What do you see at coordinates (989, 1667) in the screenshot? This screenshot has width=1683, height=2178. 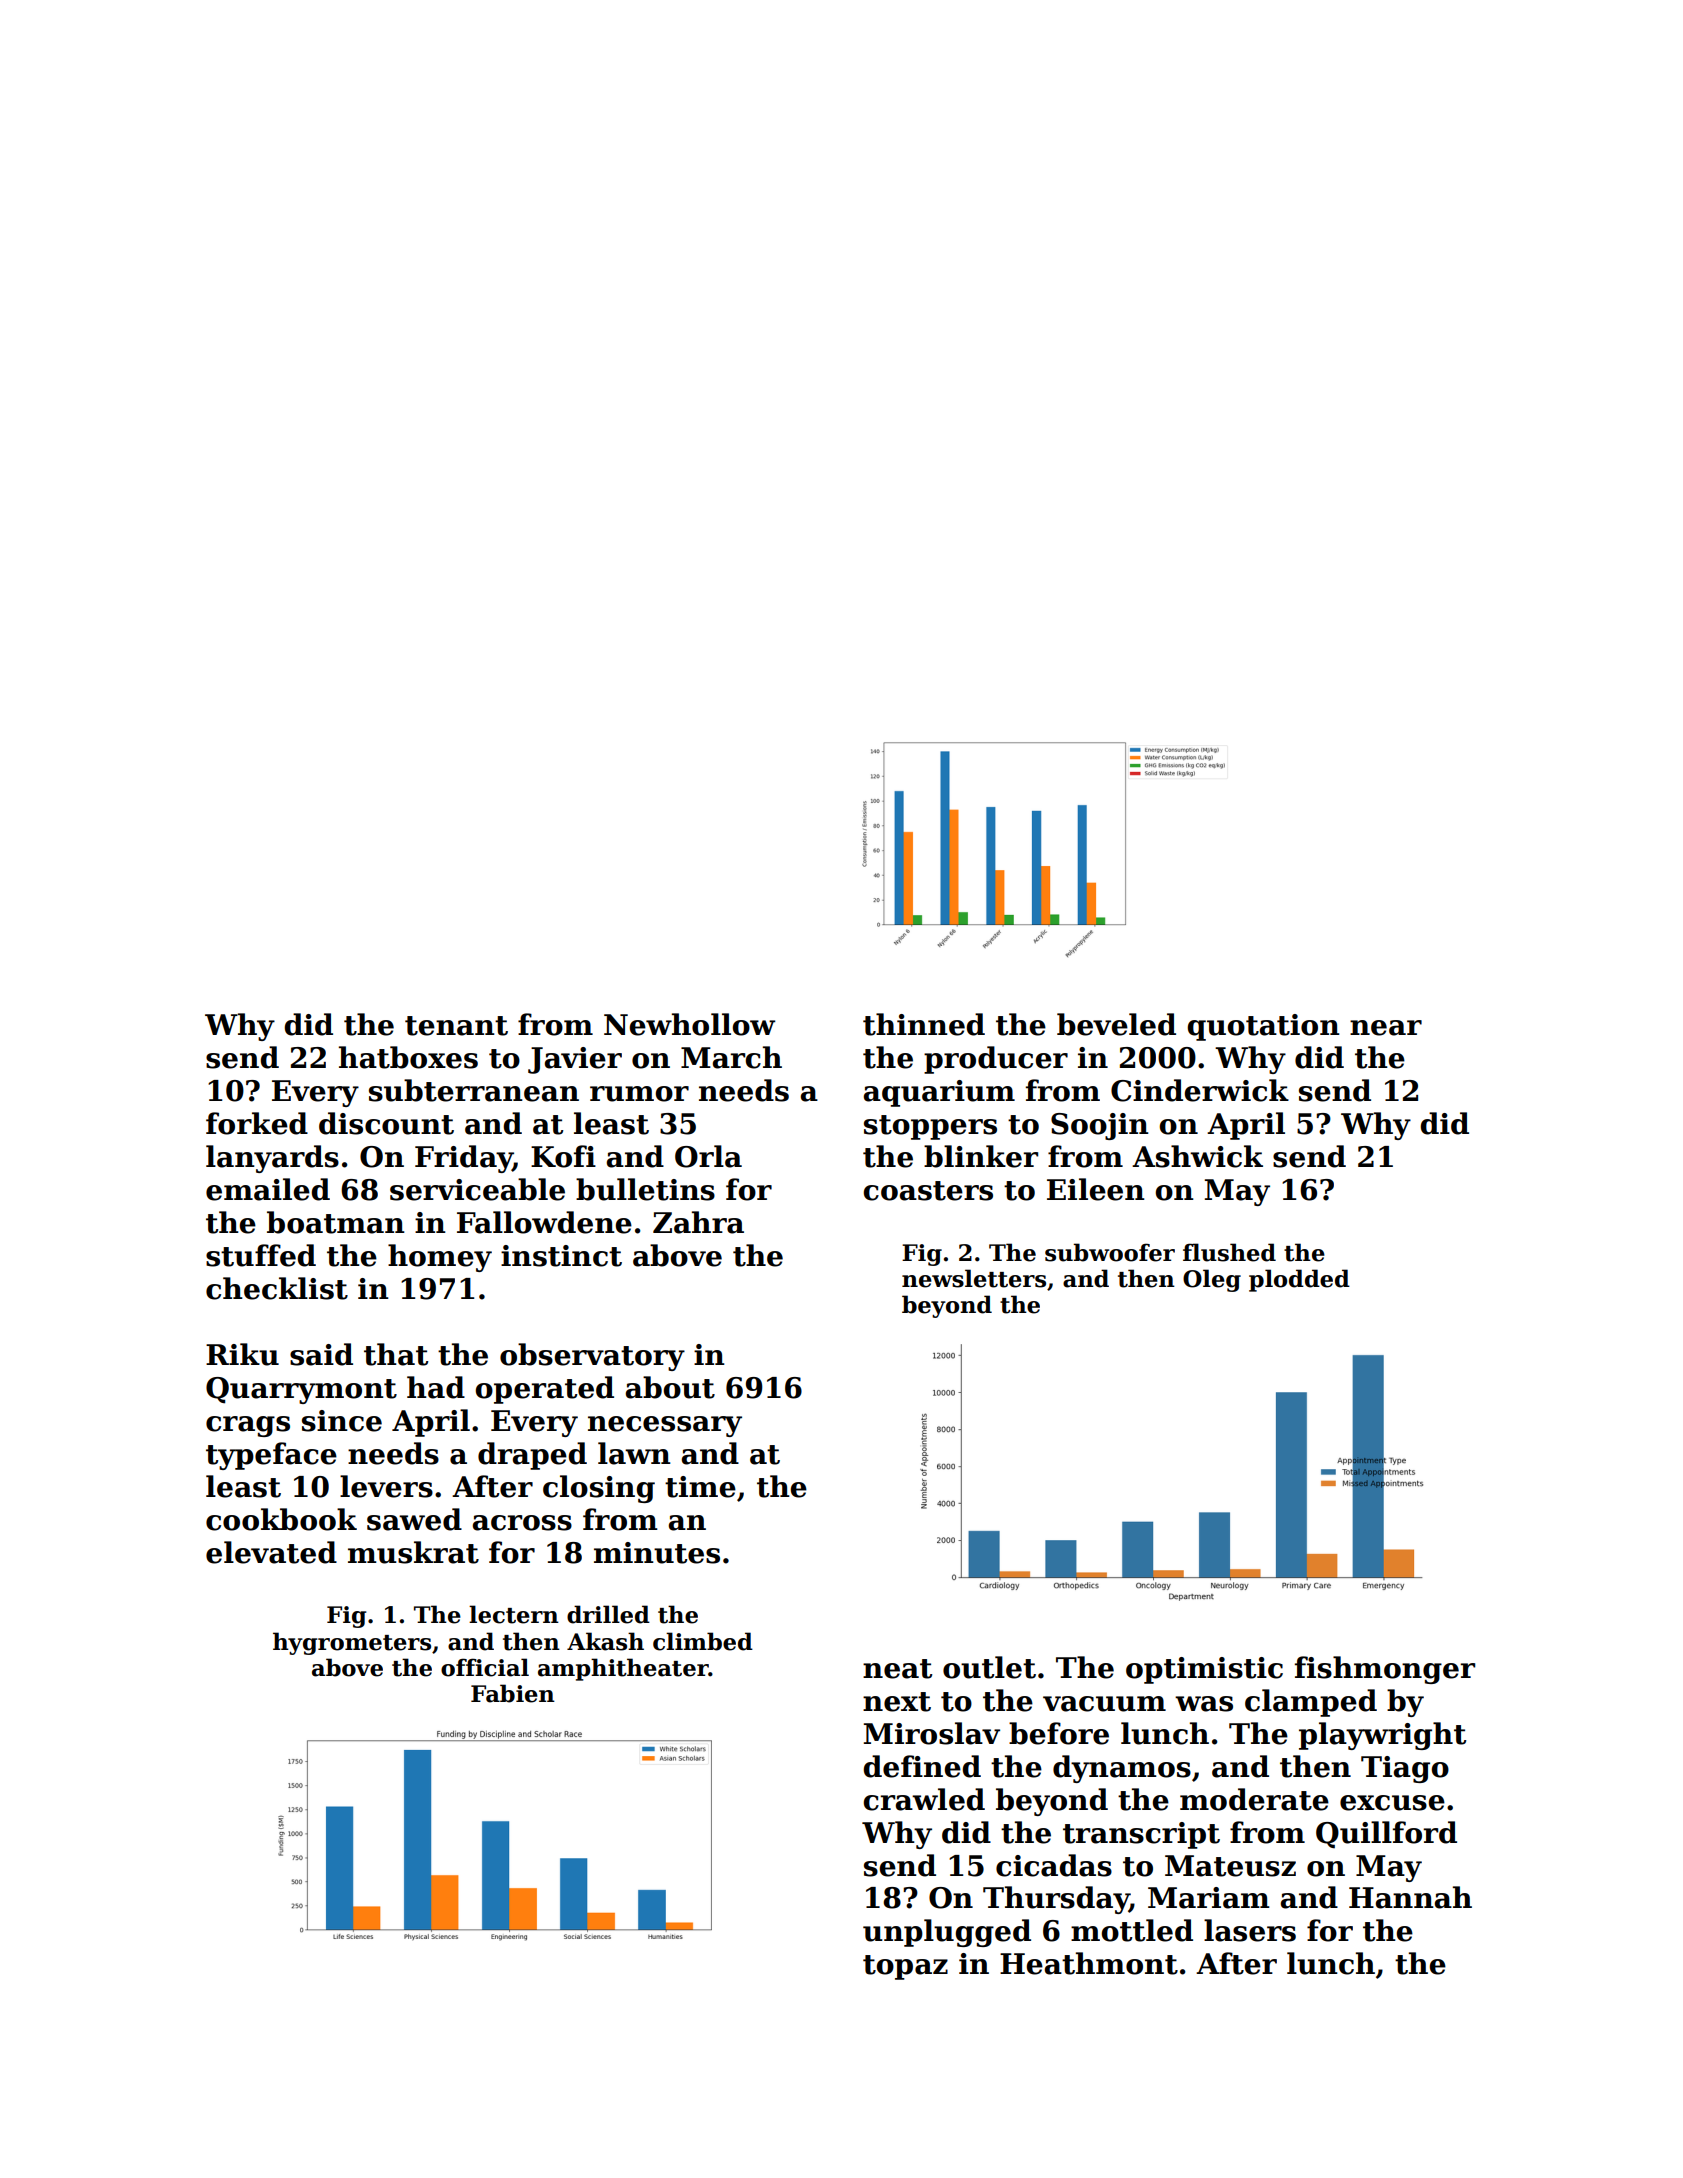 I see `outlet` at bounding box center [989, 1667].
